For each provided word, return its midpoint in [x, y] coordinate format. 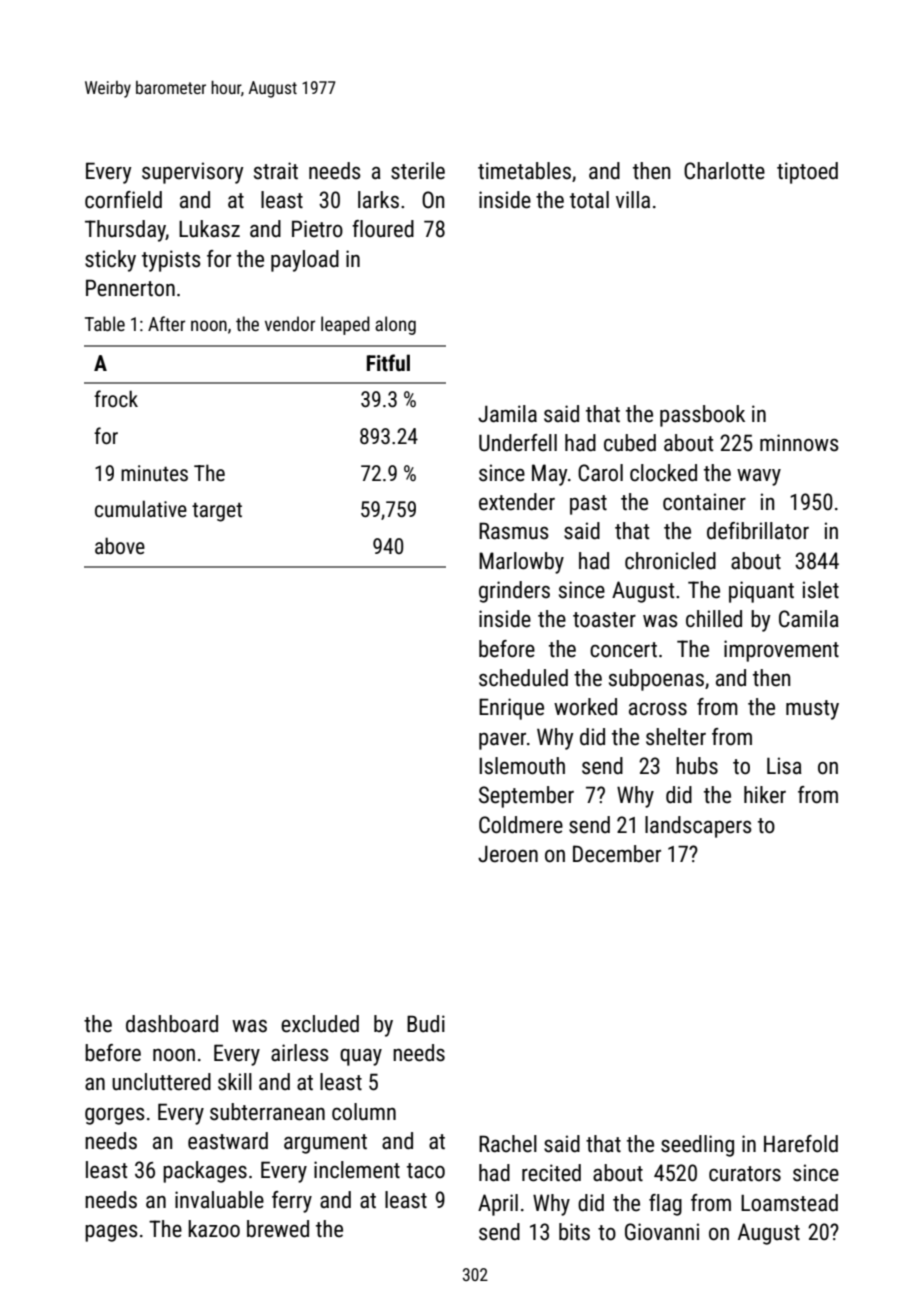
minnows [799, 443]
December [617, 854]
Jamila [507, 414]
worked [585, 707]
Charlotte [724, 171]
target [217, 512]
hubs [697, 766]
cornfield [123, 200]
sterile [418, 171]
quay [361, 1057]
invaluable [219, 1200]
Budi [426, 1024]
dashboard [172, 1024]
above [120, 546]
